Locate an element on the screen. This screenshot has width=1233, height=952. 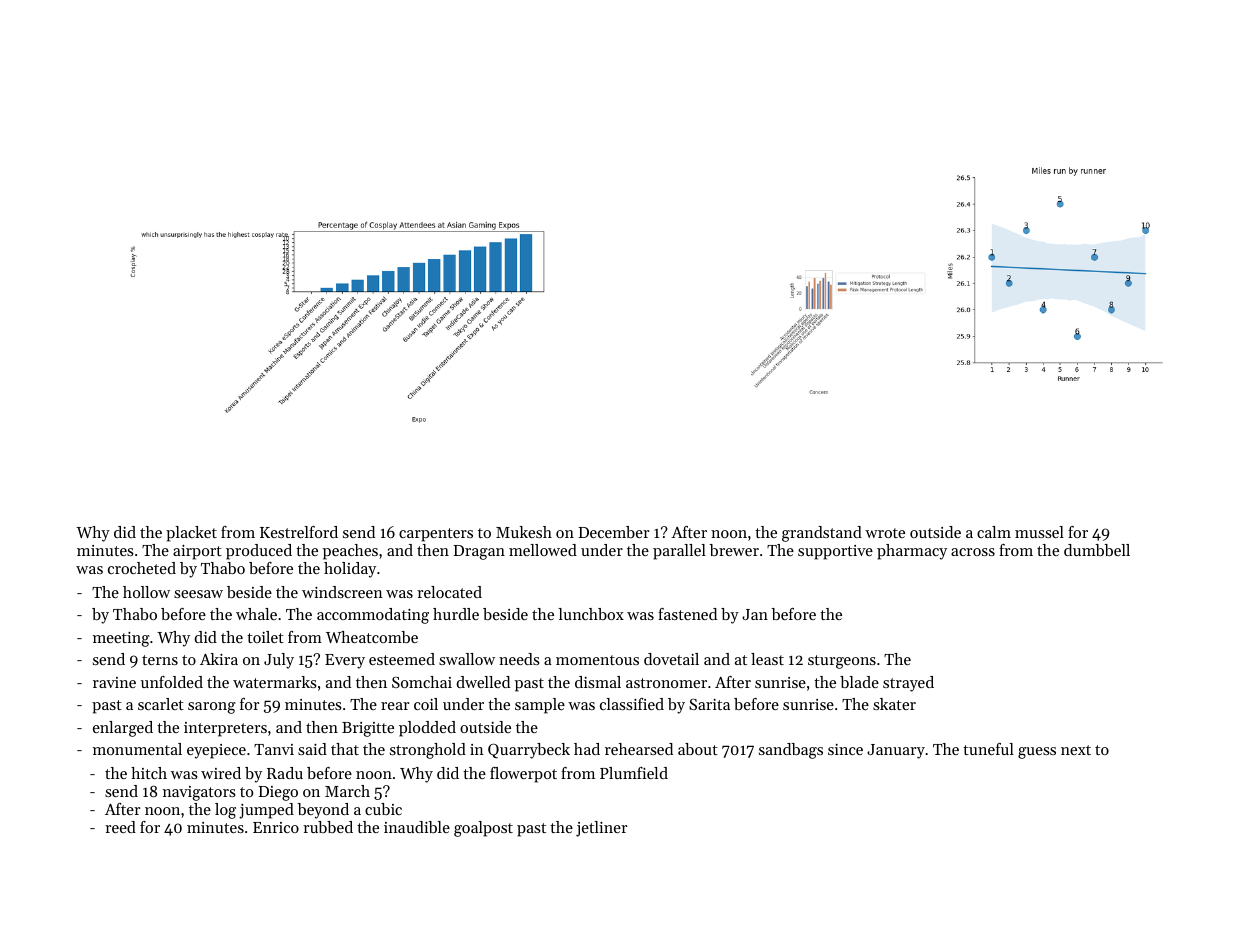
had is located at coordinates (587, 749).
